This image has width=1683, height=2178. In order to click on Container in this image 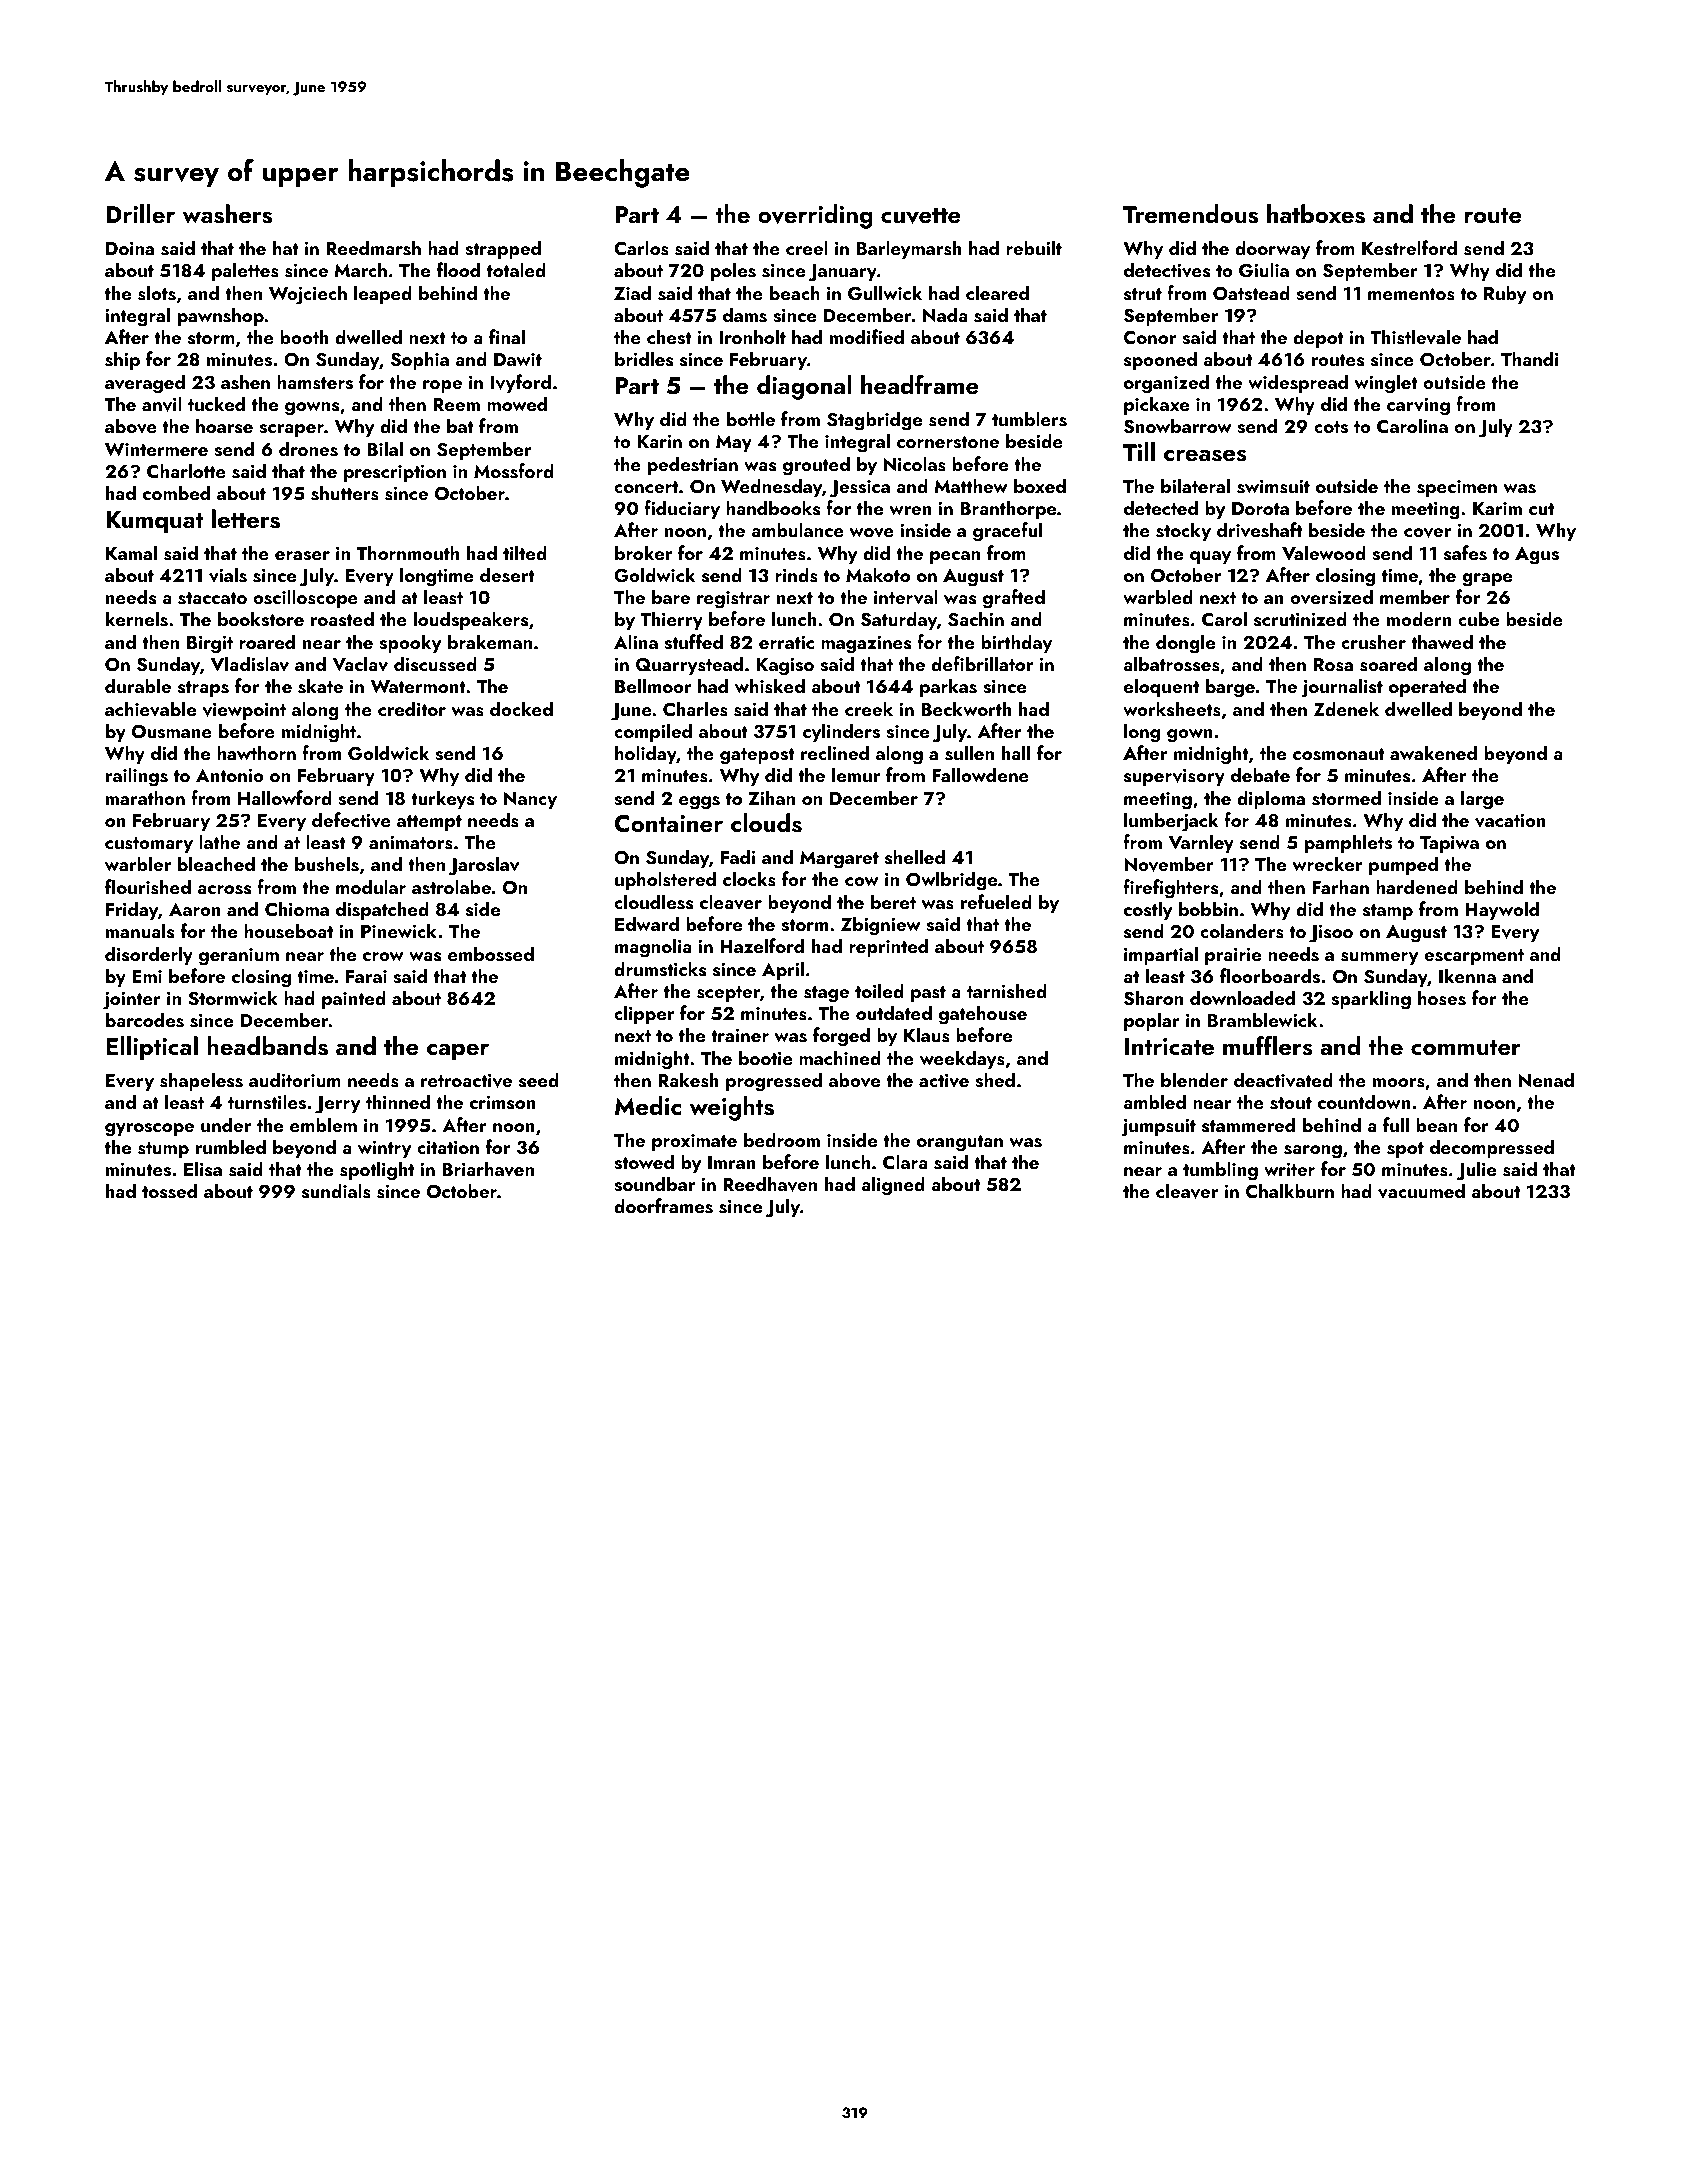, I will do `click(669, 824)`.
